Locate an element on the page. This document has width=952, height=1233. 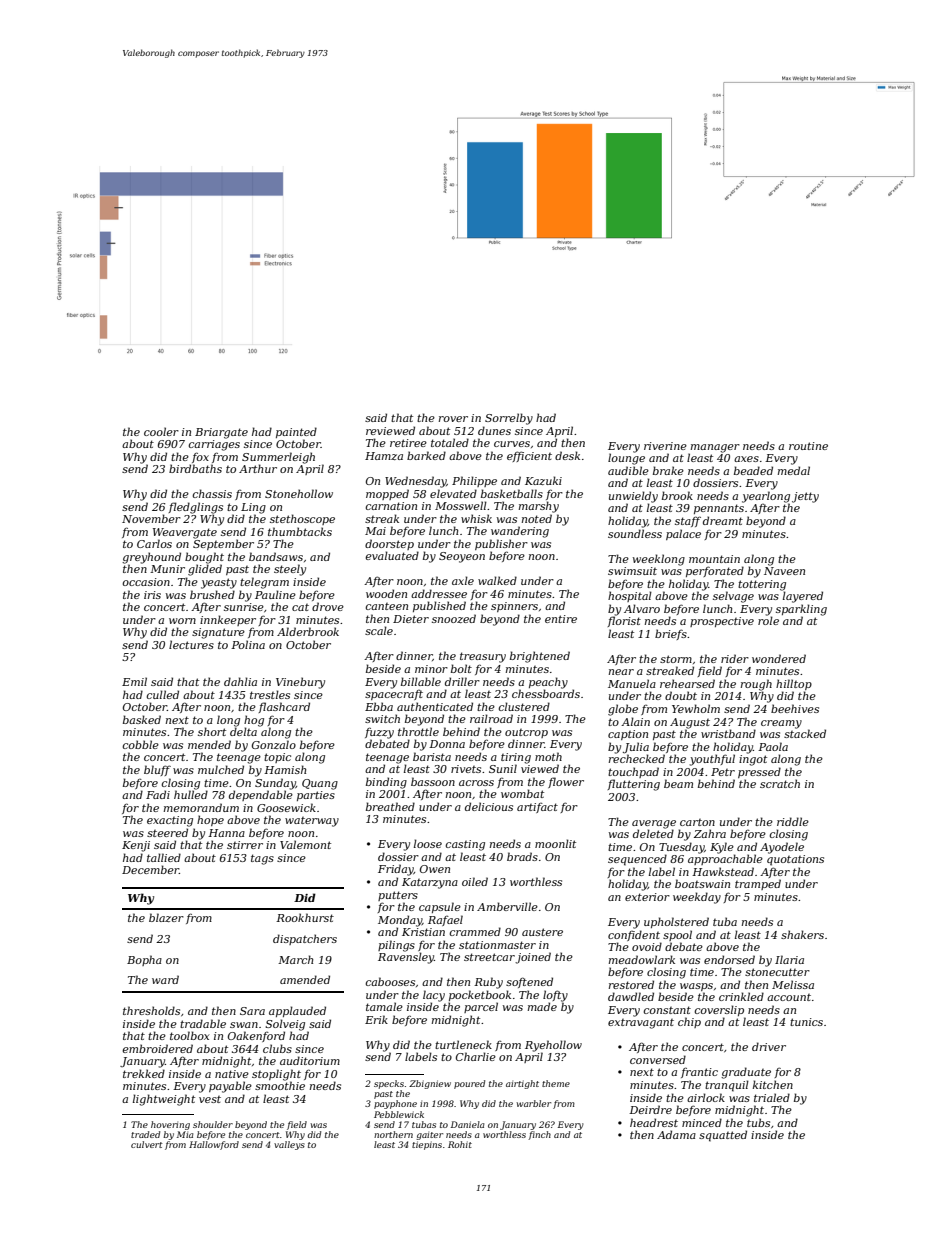
Kazuki is located at coordinates (543, 480).
